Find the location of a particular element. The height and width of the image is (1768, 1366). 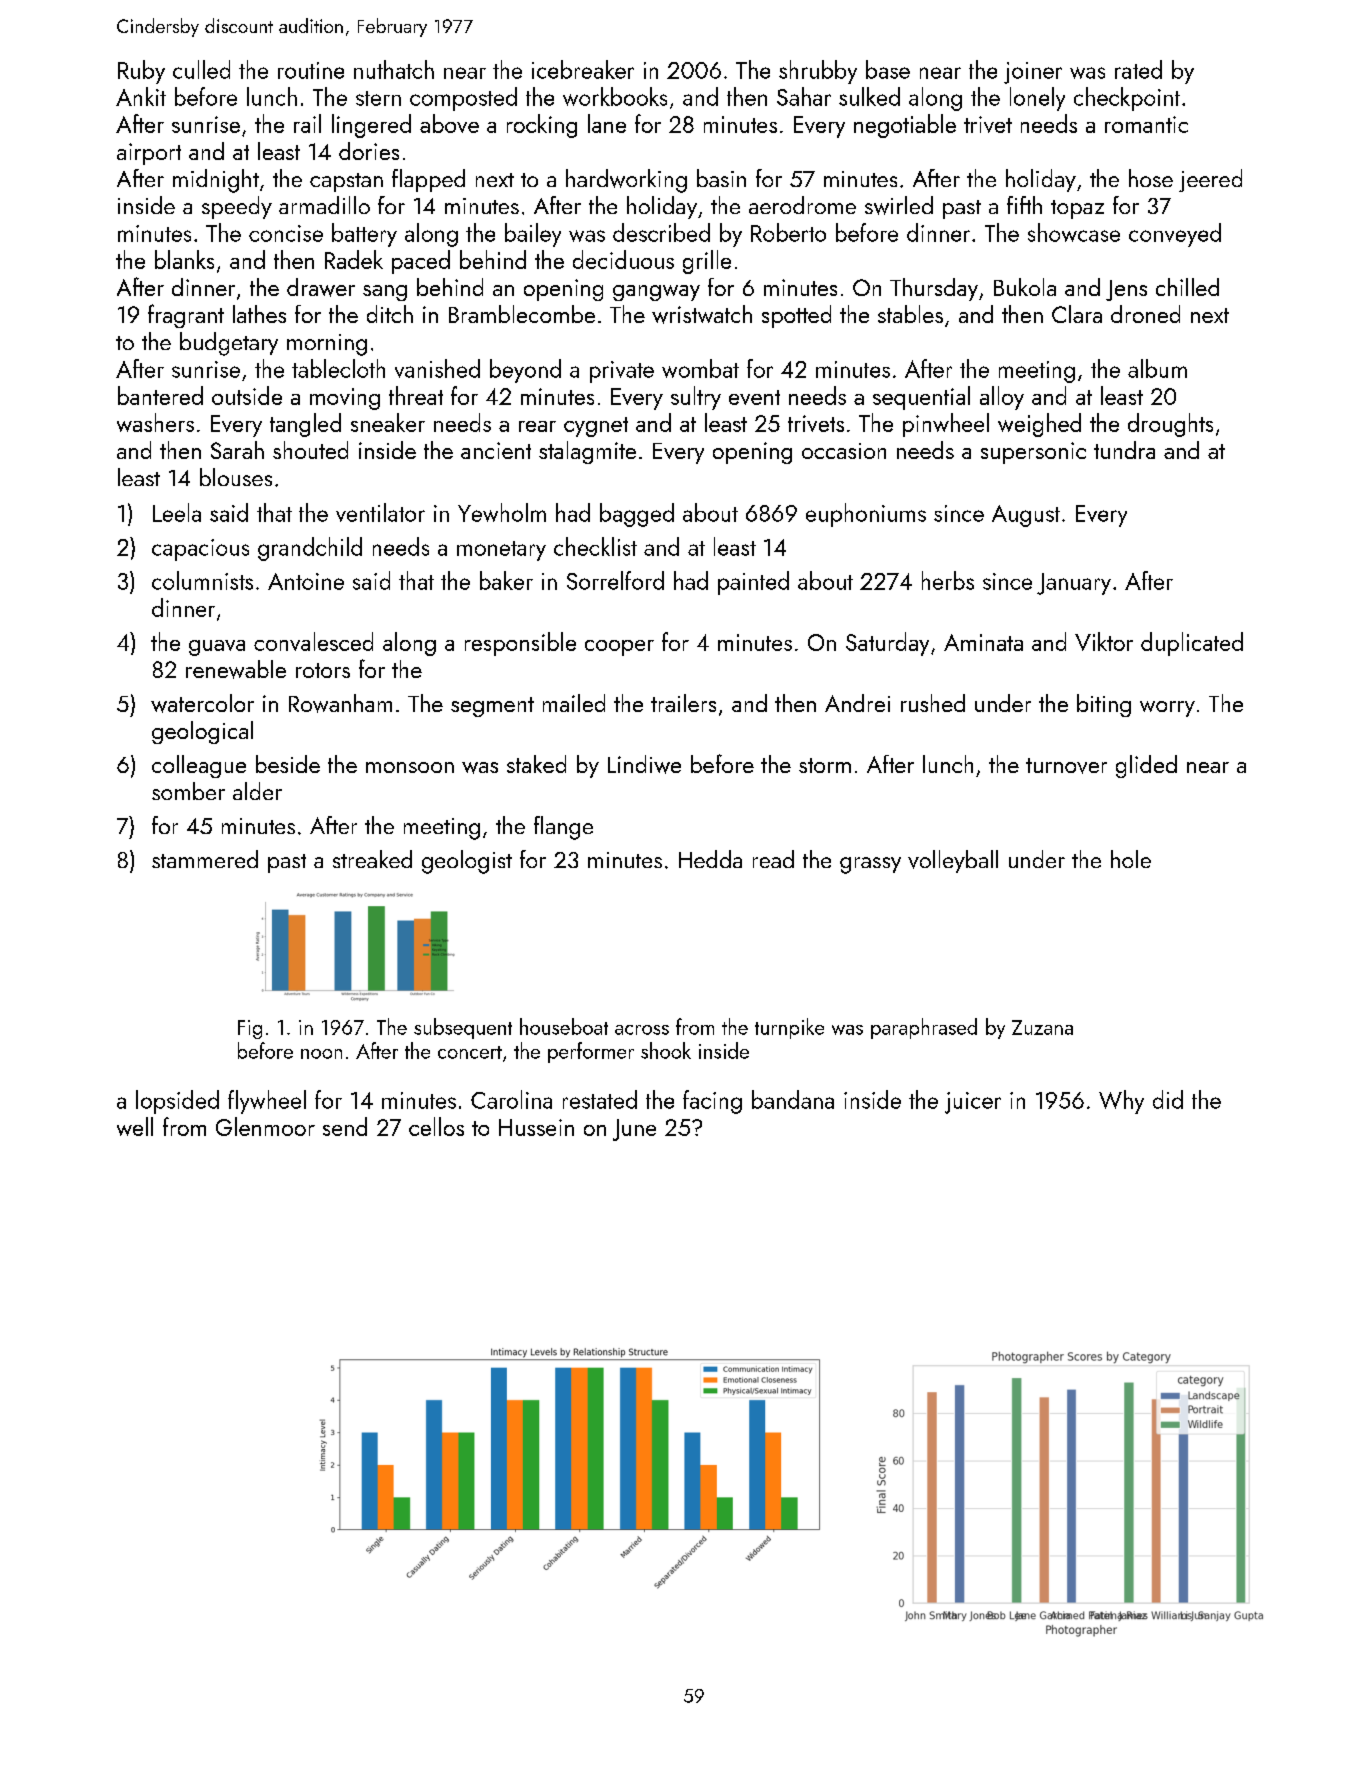

Lindiwe is located at coordinates (644, 764).
